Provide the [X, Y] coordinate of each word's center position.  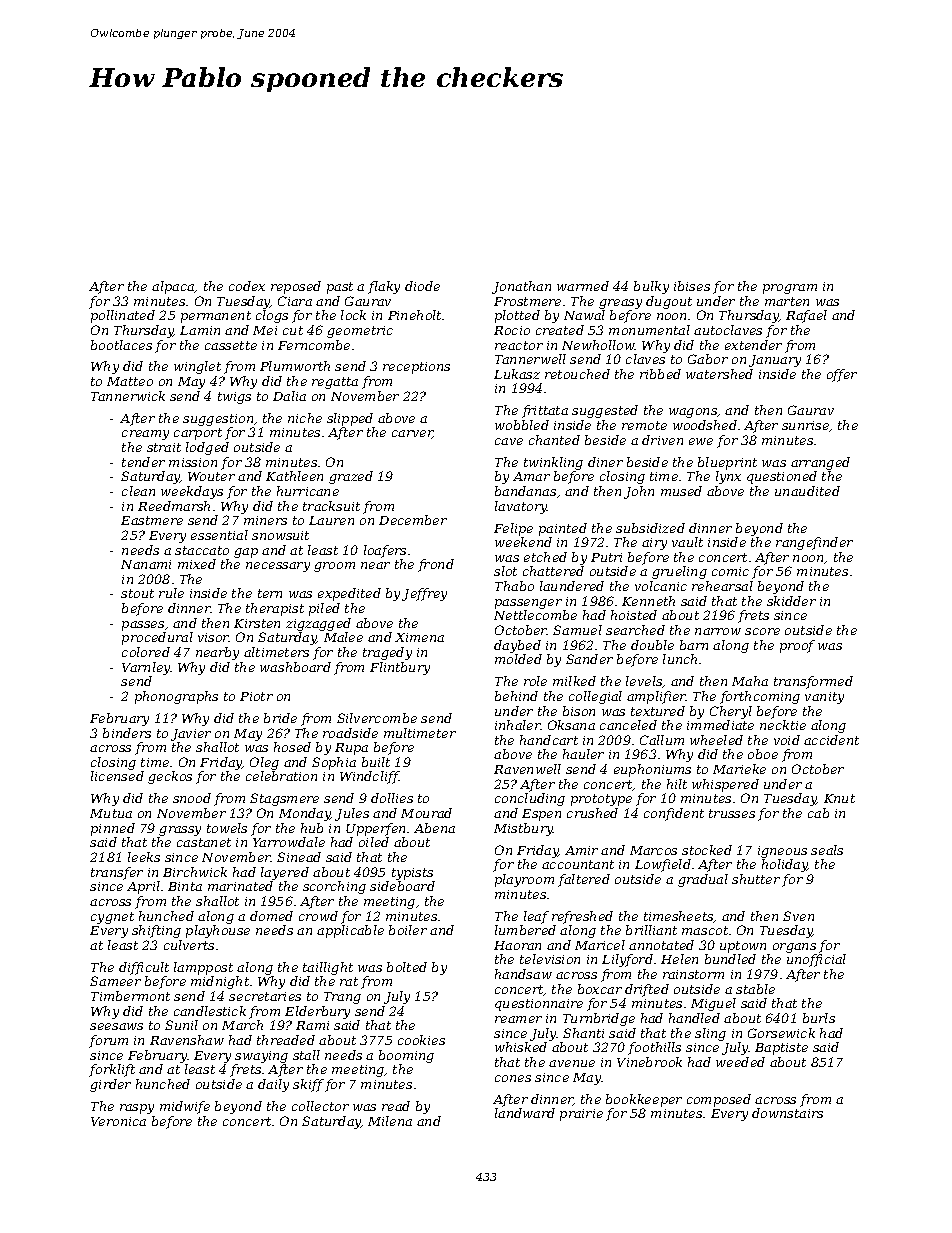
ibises [692, 286]
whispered [725, 785]
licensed [117, 776]
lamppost [203, 968]
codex [247, 286]
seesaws [116, 1026]
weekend [523, 542]
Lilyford [627, 960]
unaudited [807, 491]
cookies [421, 1040]
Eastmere [152, 520]
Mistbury [523, 829]
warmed [583, 286]
